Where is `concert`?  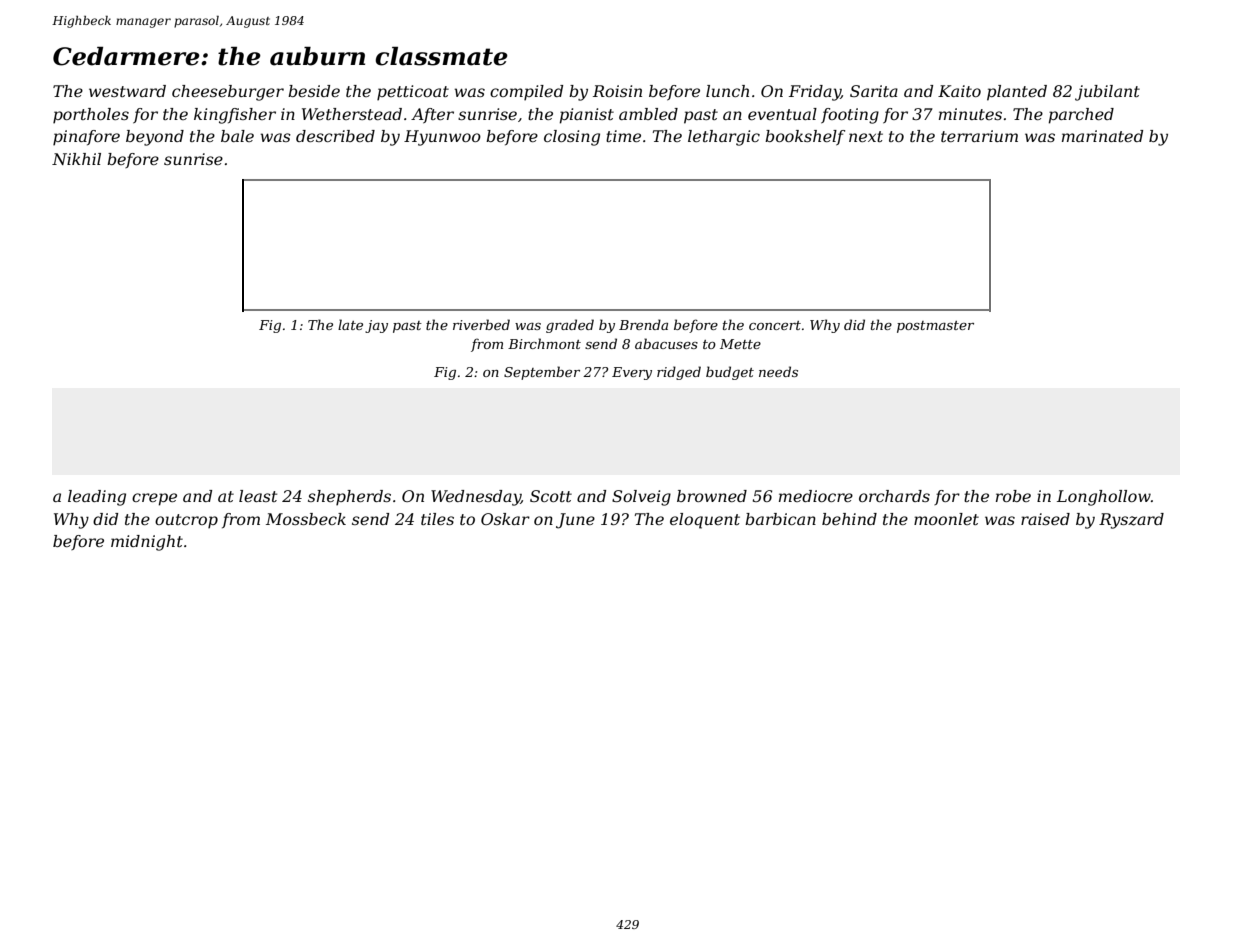 concert is located at coordinates (775, 325).
